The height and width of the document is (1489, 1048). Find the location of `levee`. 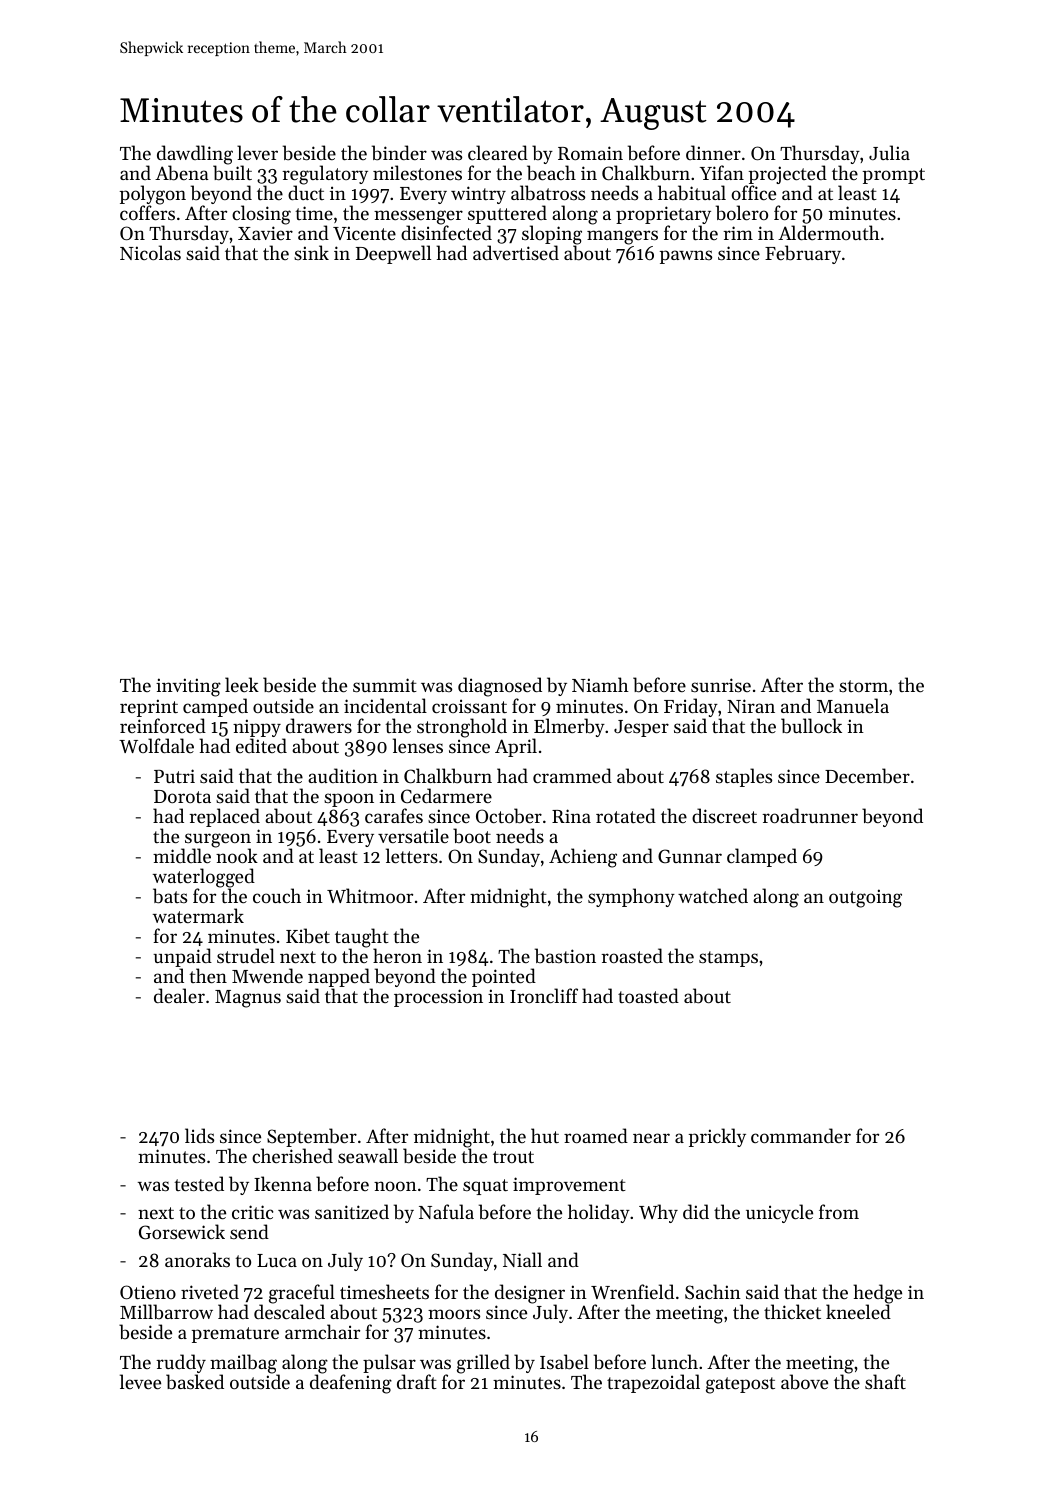

levee is located at coordinates (140, 1381).
